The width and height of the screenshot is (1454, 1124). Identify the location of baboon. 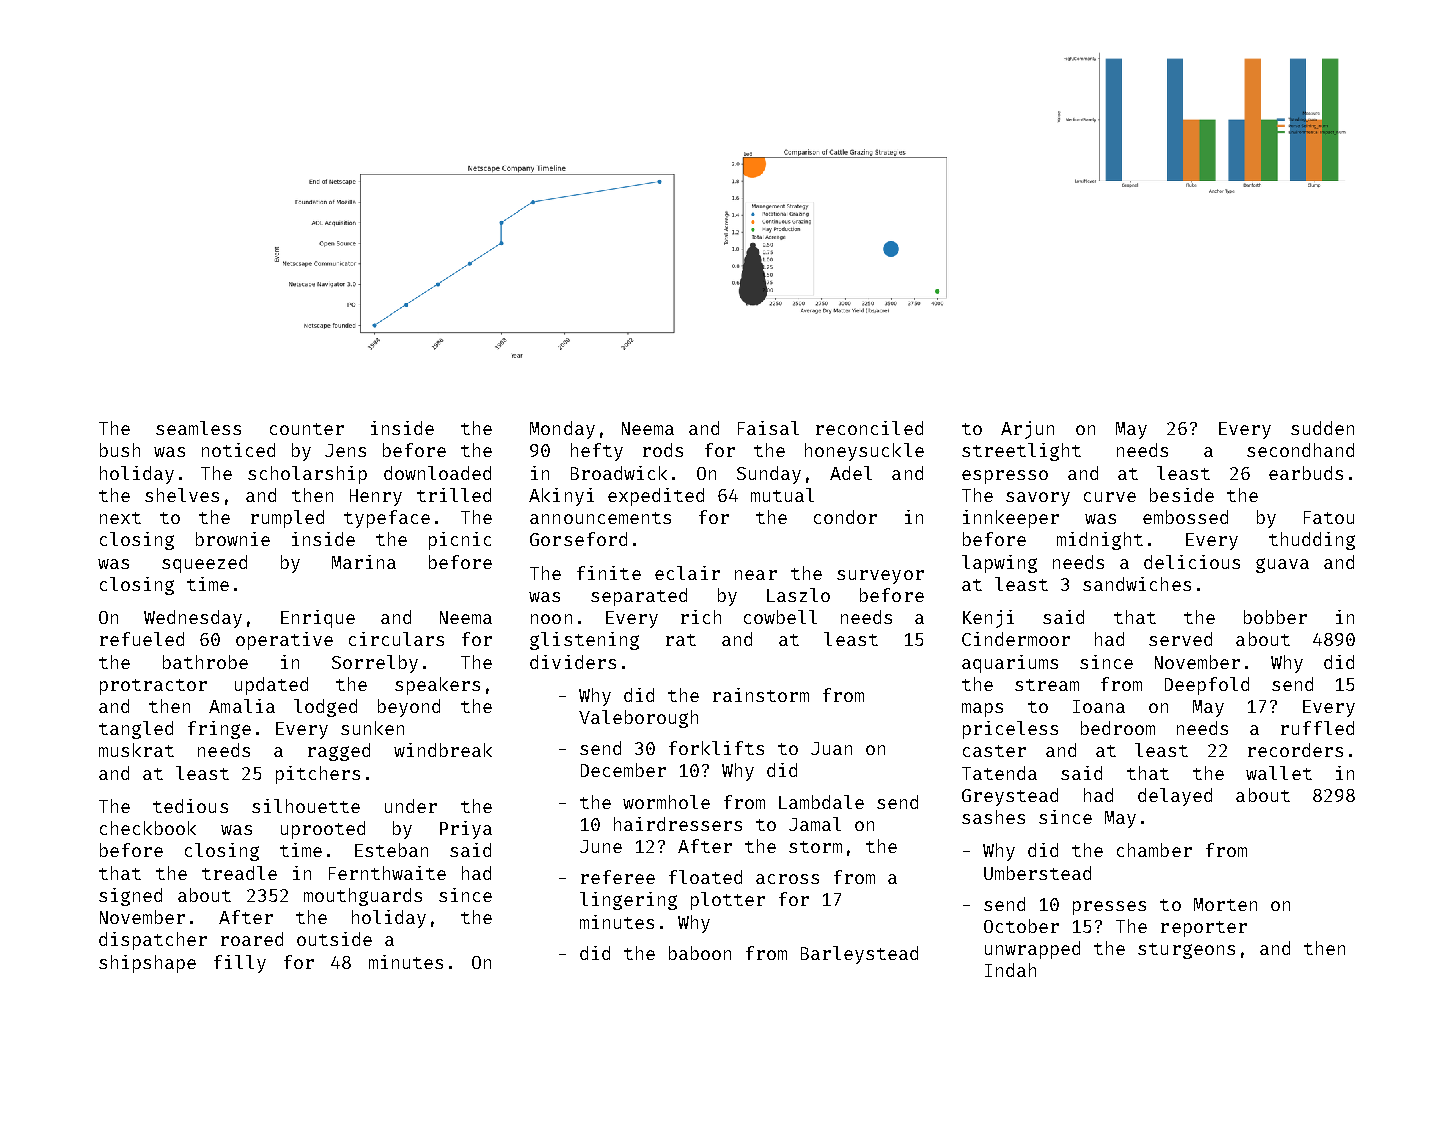
(700, 953).
